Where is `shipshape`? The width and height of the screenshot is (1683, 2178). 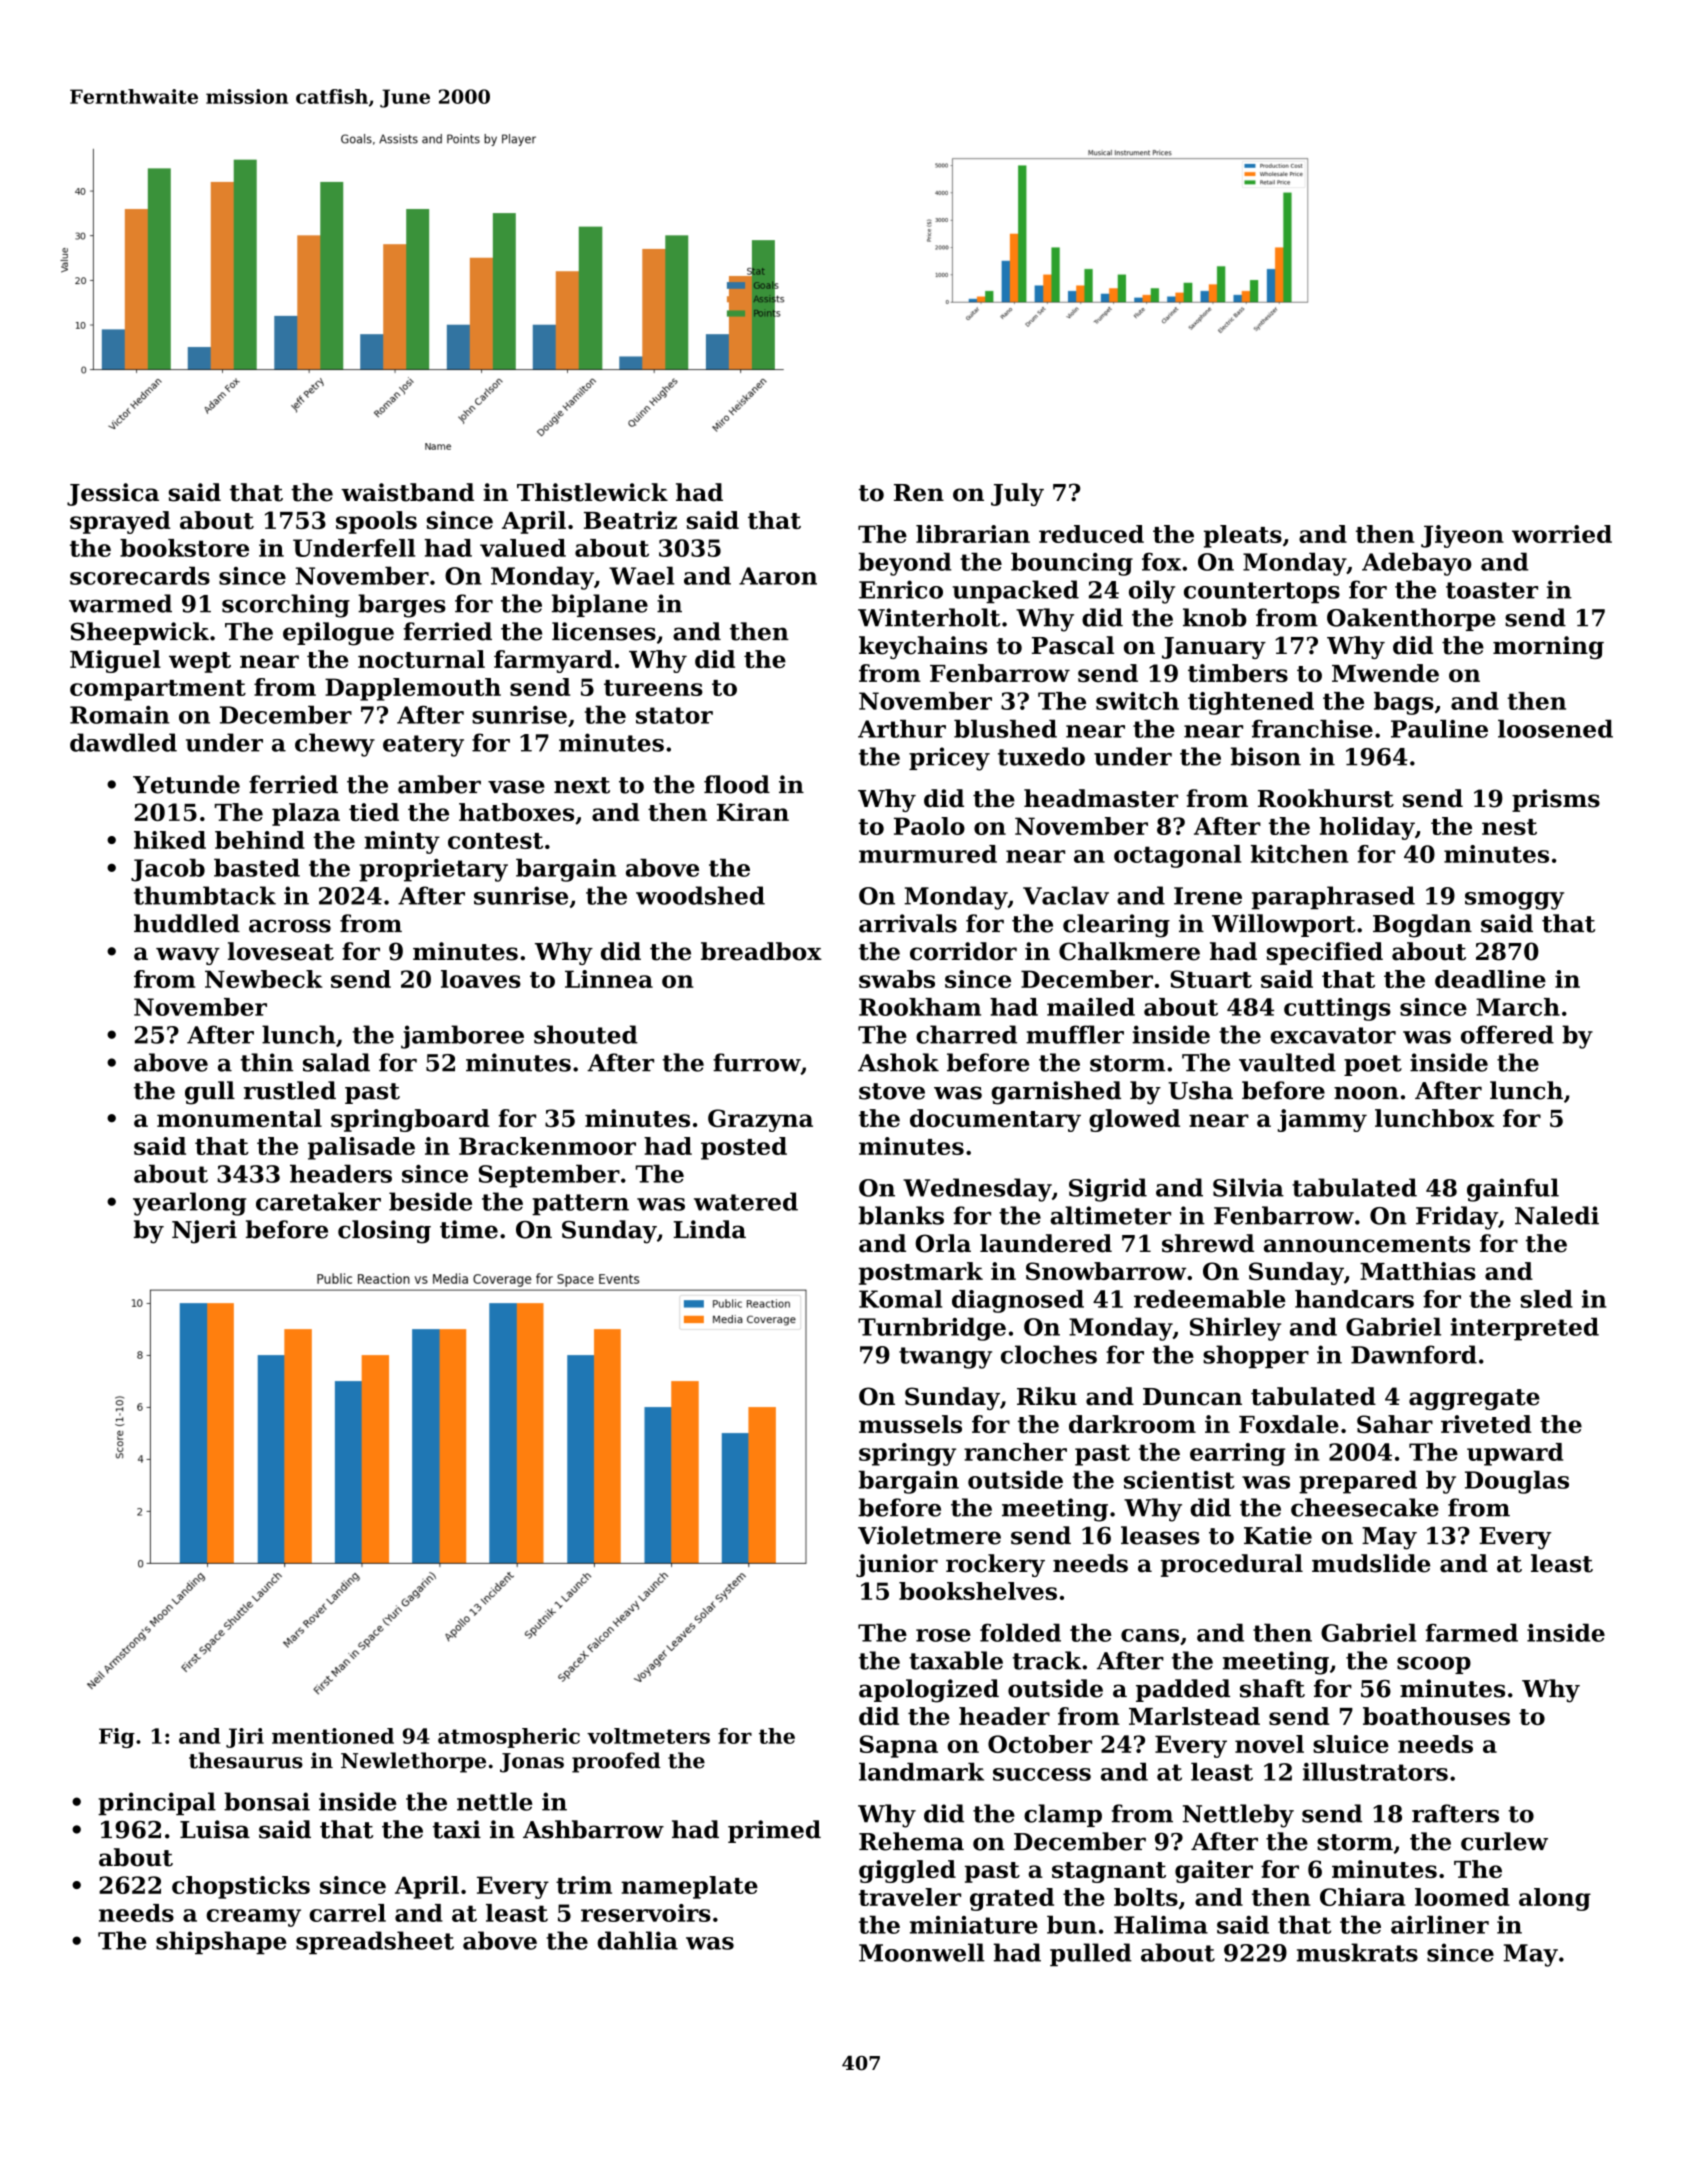
shipshape is located at coordinates (221, 1942).
